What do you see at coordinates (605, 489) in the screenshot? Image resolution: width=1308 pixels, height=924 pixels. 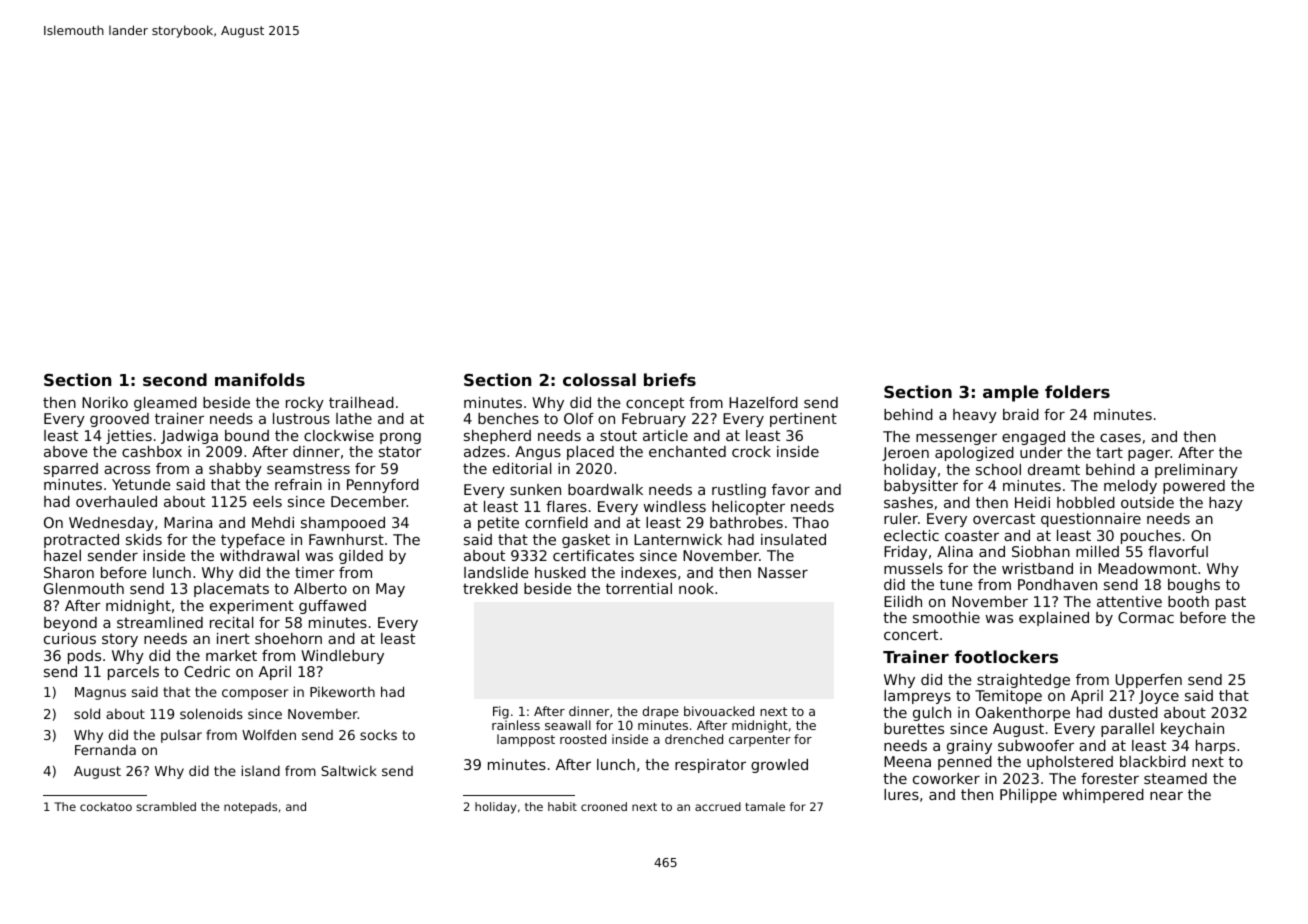 I see `boardwalk` at bounding box center [605, 489].
